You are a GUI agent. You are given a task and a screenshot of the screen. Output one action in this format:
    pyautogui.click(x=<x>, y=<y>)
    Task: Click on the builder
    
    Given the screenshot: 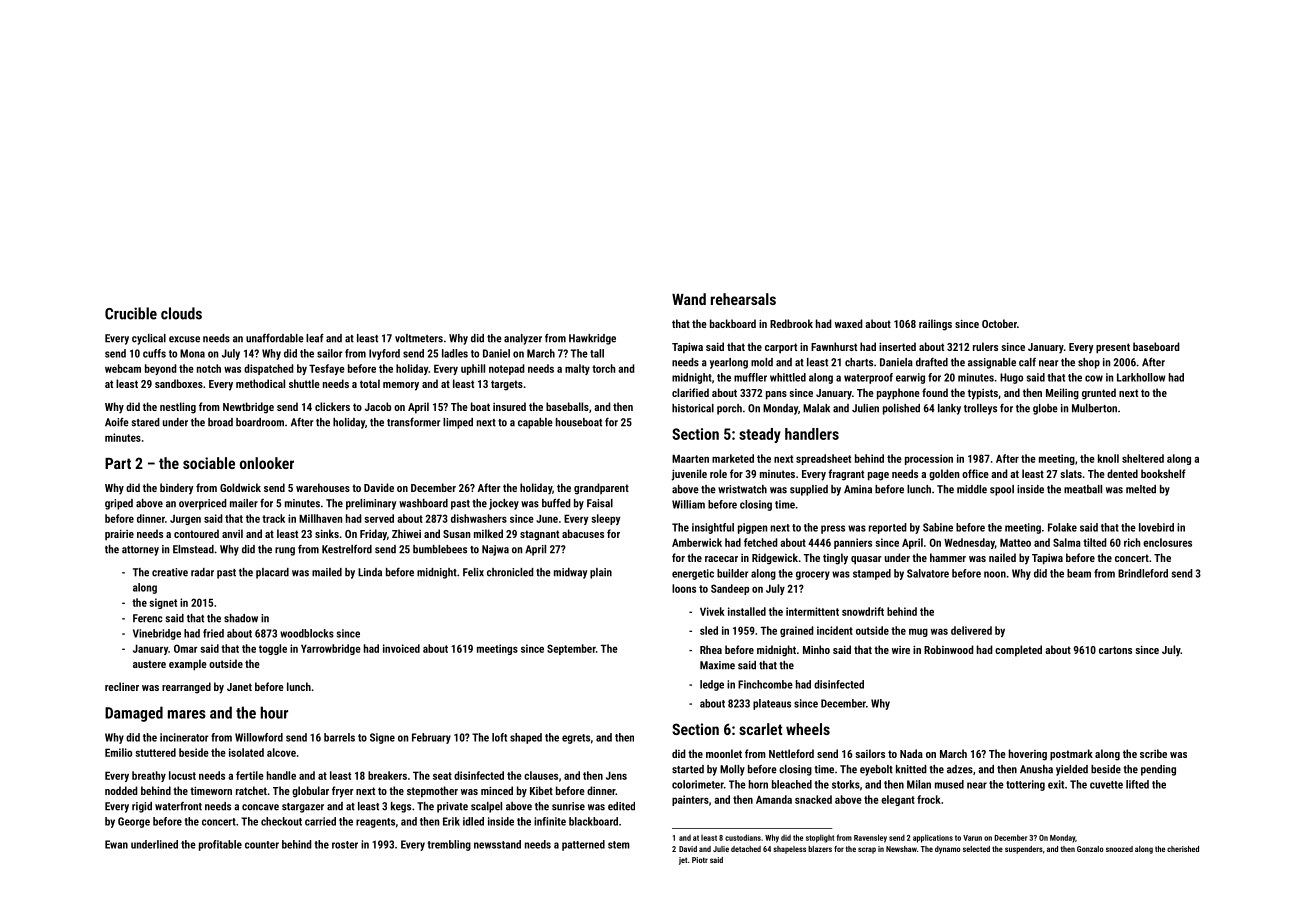 What is the action you would take?
    pyautogui.click(x=733, y=573)
